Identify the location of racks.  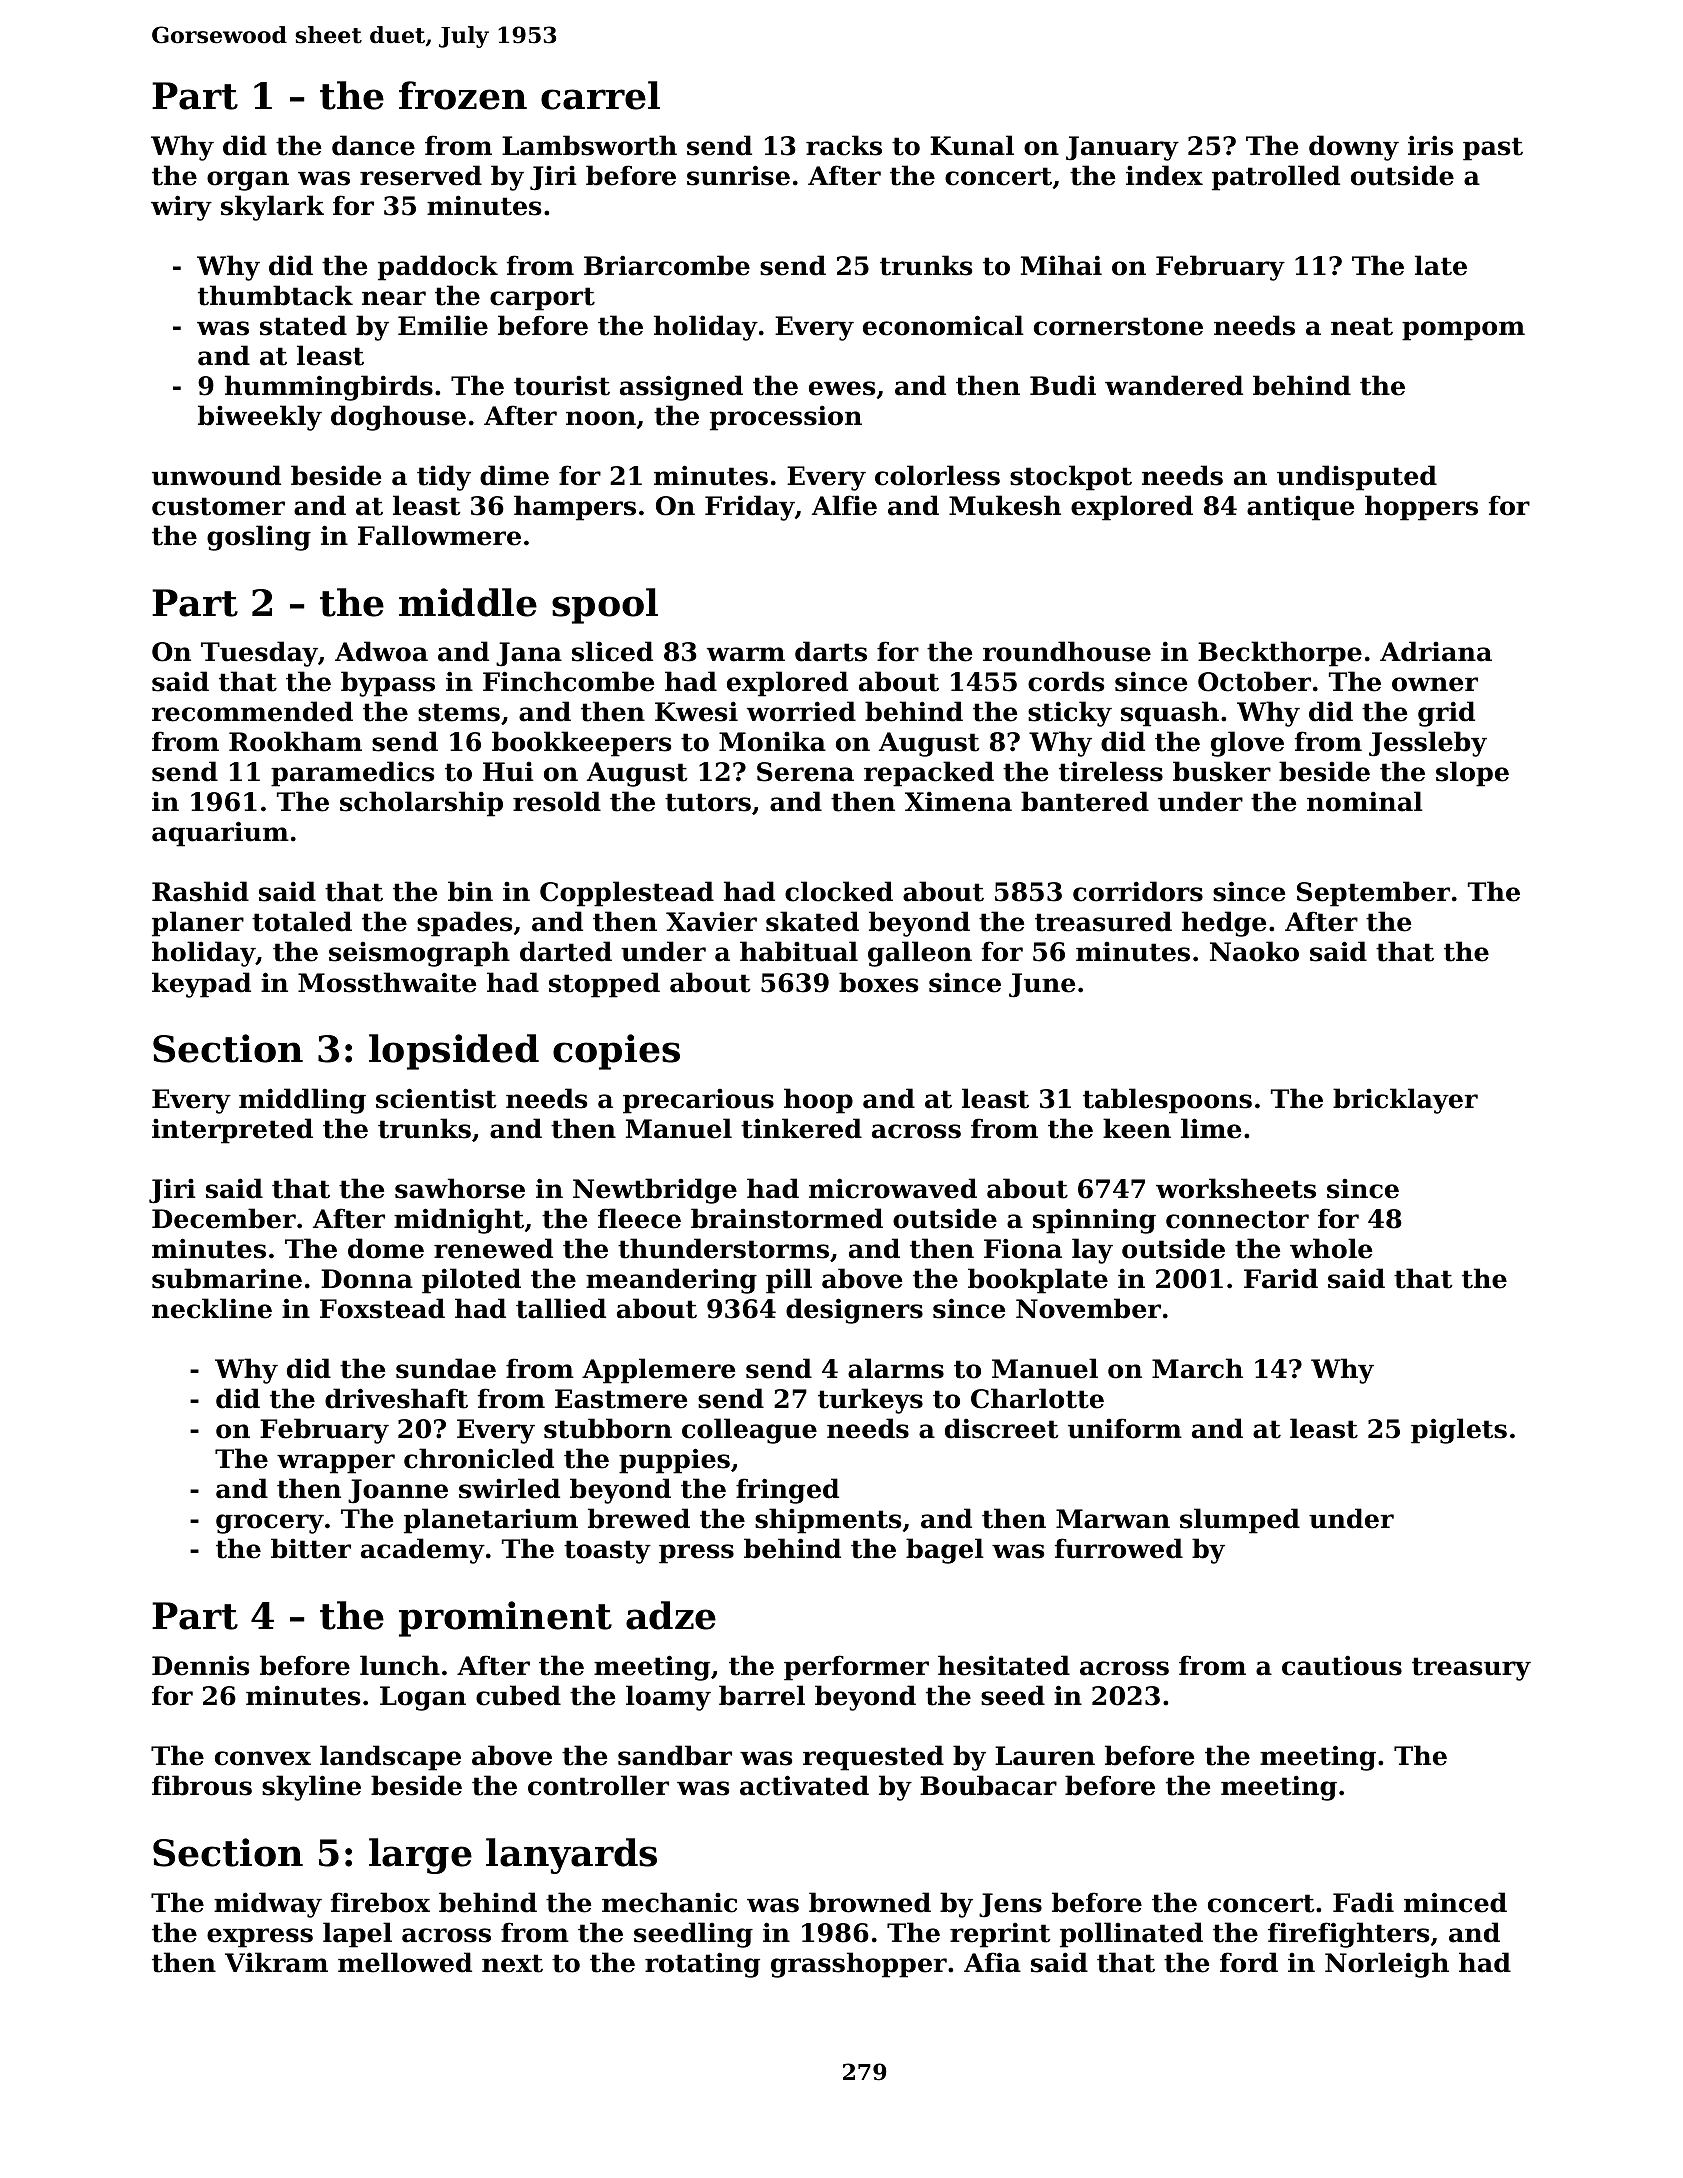
(844, 145).
